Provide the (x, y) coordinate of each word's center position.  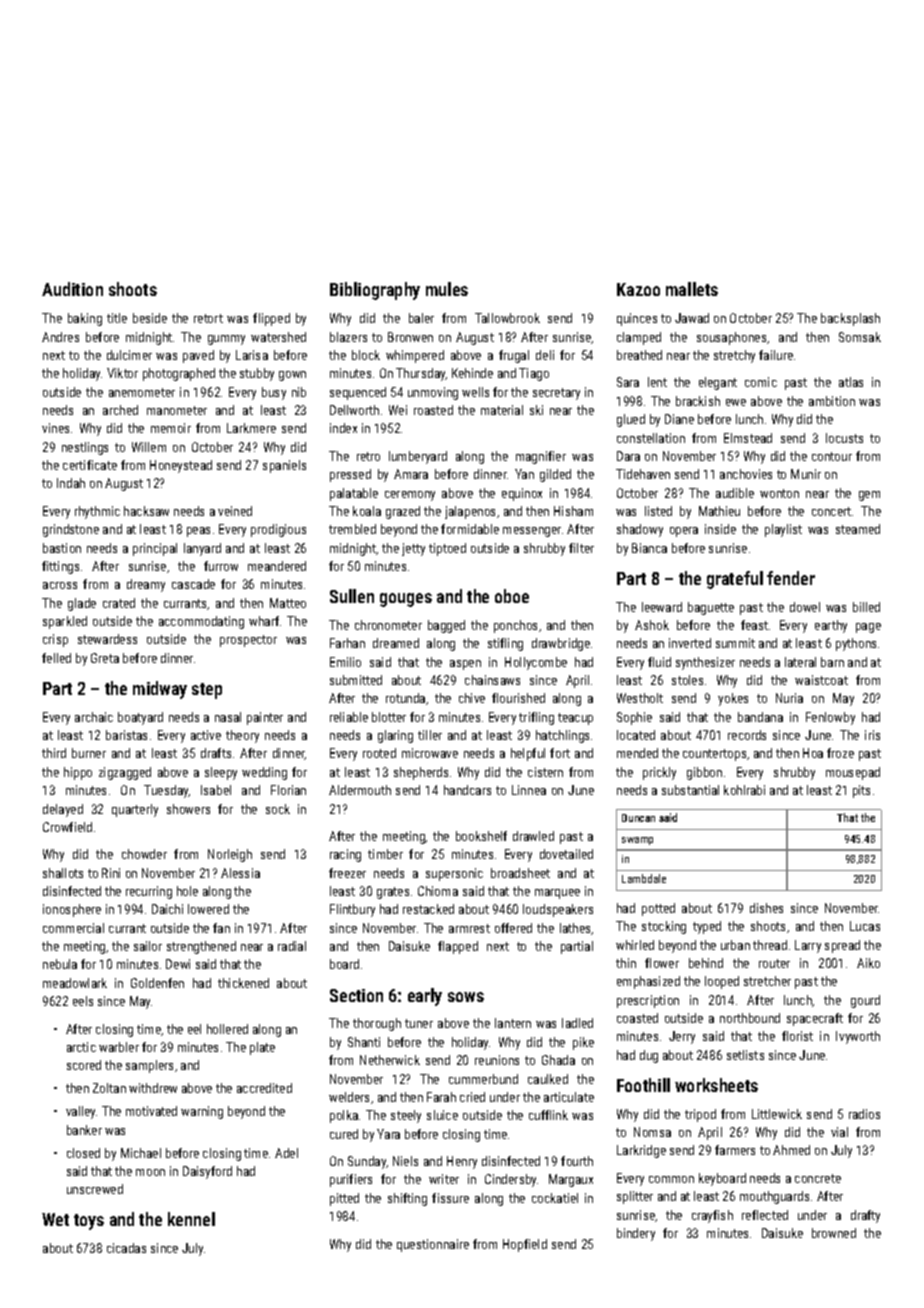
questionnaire (433, 1245)
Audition (72, 289)
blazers (348, 337)
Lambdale (644, 878)
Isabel (216, 790)
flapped (458, 947)
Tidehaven (643, 474)
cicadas (126, 1248)
